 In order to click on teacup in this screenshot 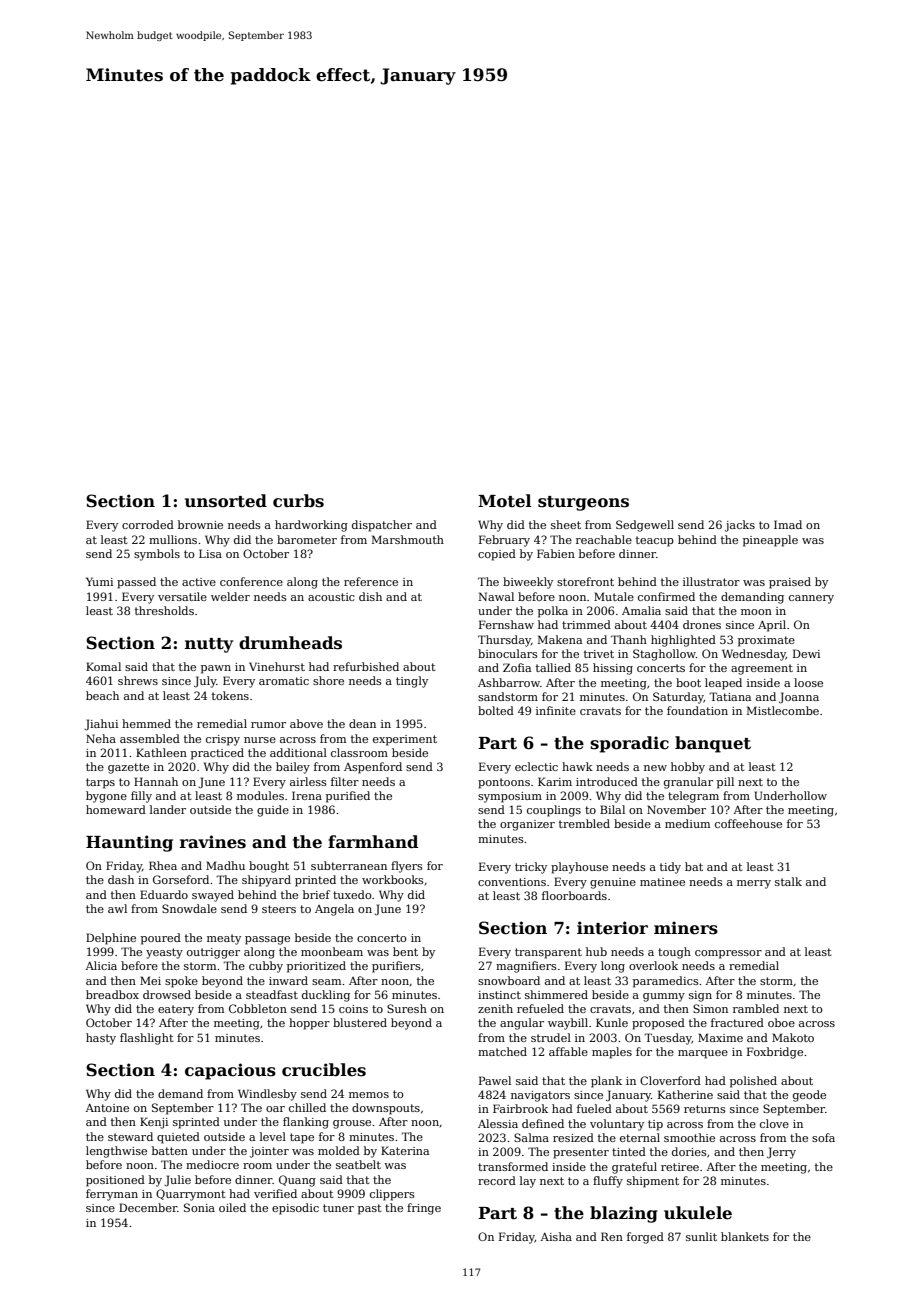, I will do `click(655, 541)`.
